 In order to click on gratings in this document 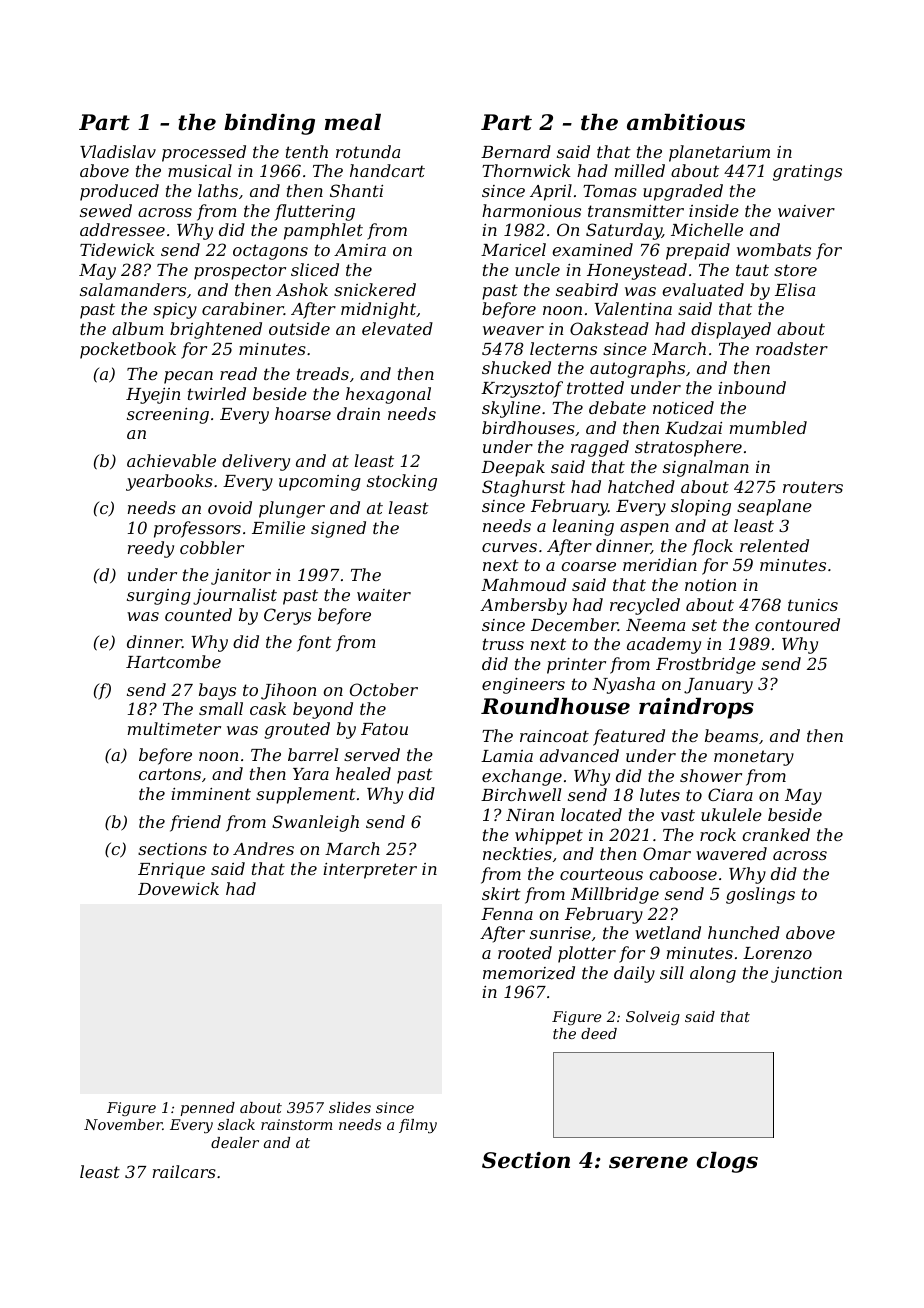, I will do `click(807, 173)`.
